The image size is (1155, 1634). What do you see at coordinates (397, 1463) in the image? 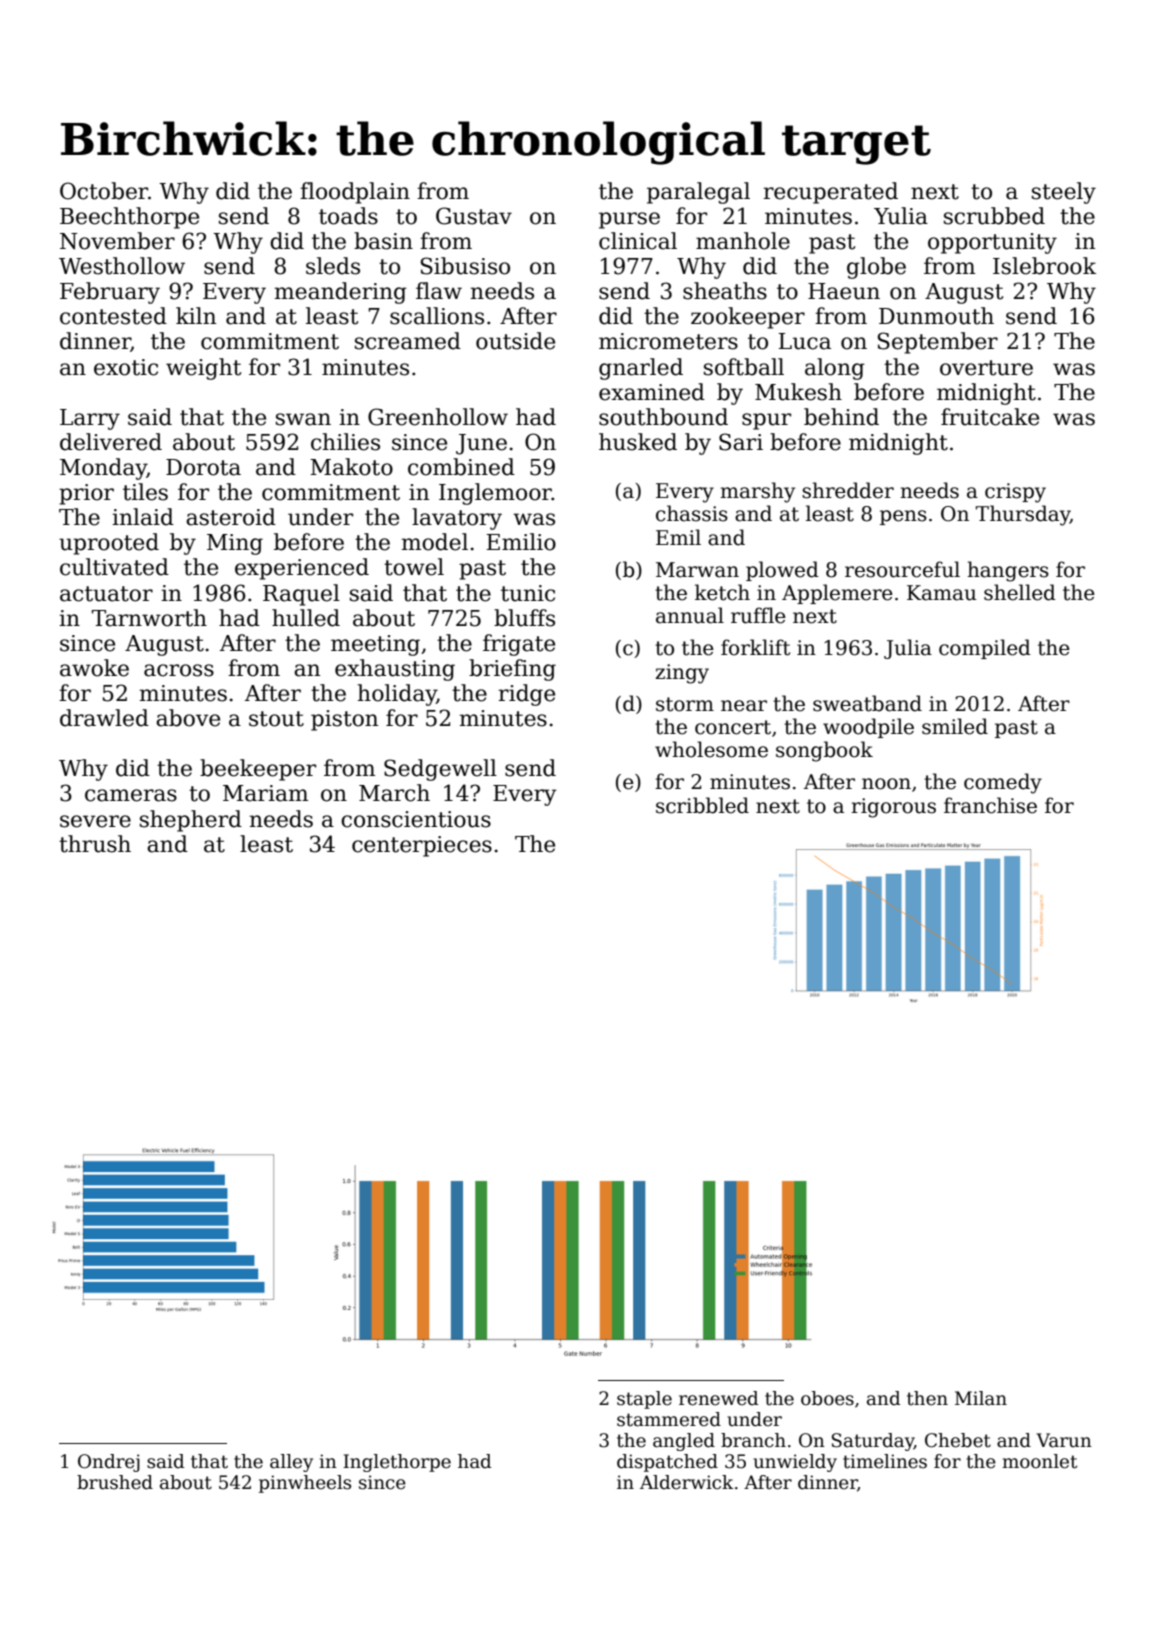
I see `Inglethorpe` at bounding box center [397, 1463].
